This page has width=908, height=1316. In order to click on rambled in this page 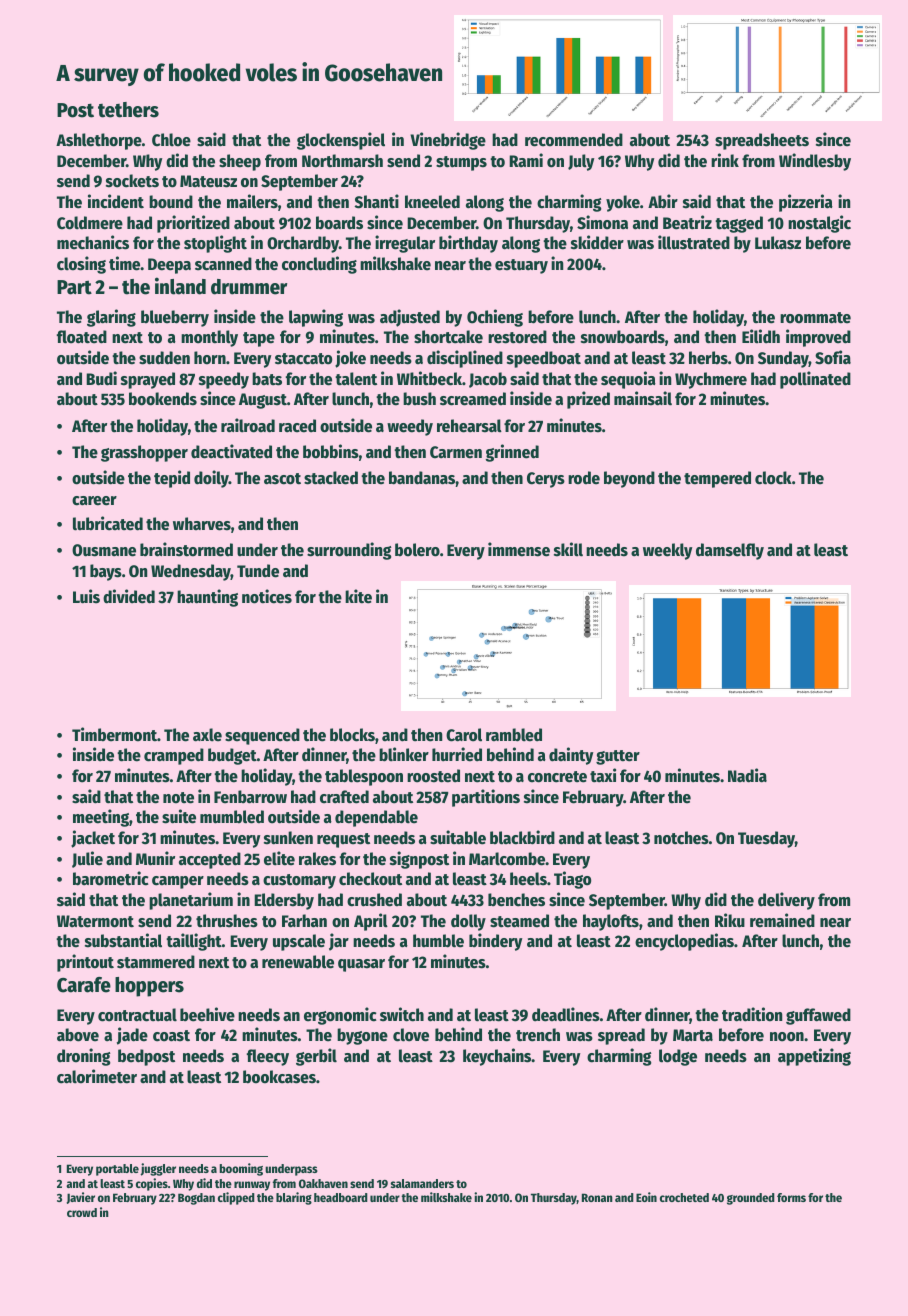, I will do `click(514, 735)`.
